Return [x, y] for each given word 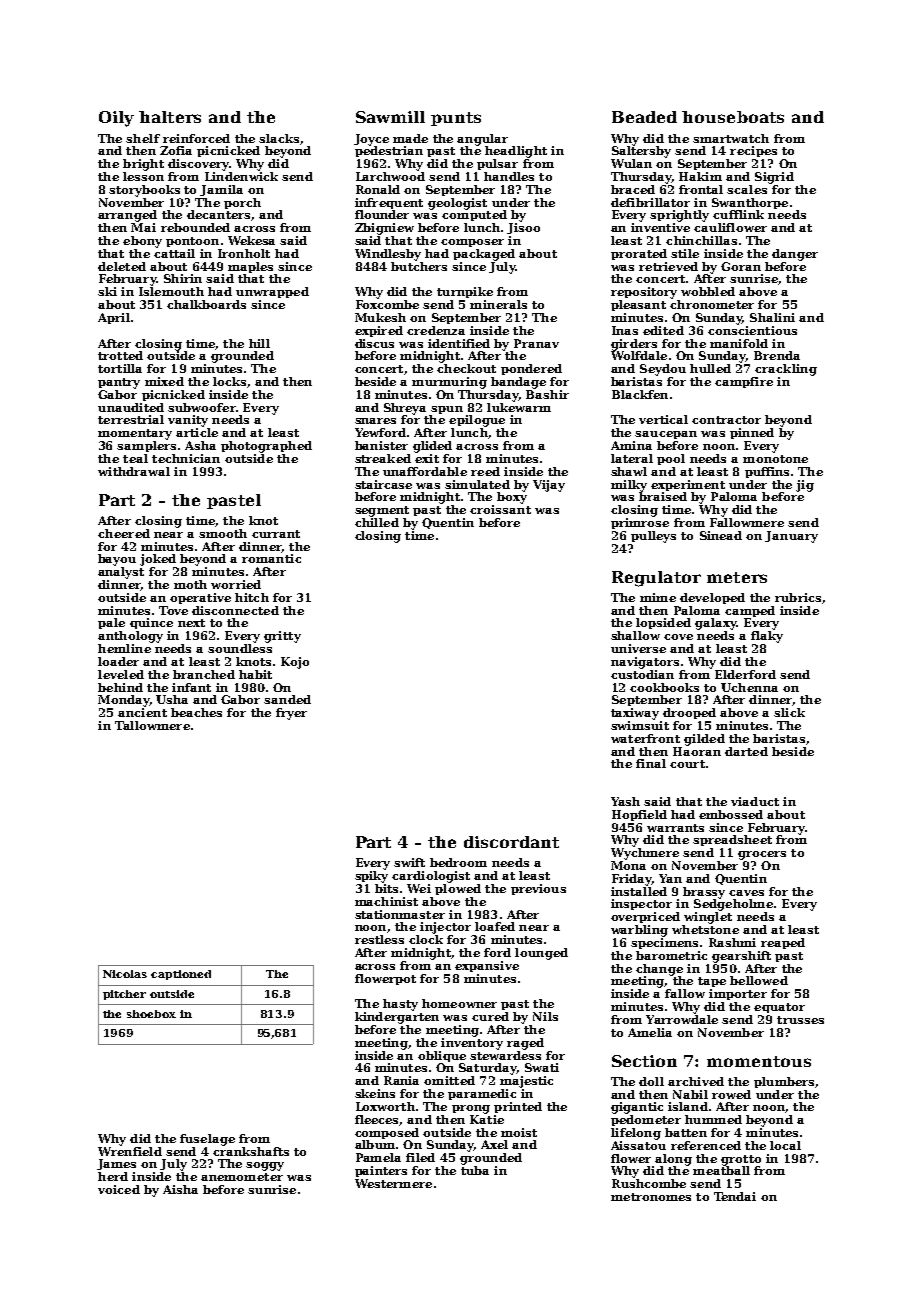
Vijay [549, 486]
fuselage [207, 1140]
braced [633, 189]
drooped [689, 713]
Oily [116, 119]
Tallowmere [152, 725]
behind [120, 687]
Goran [741, 266]
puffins [767, 472]
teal [135, 458]
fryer [291, 714]
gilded [704, 740]
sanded [287, 699]
